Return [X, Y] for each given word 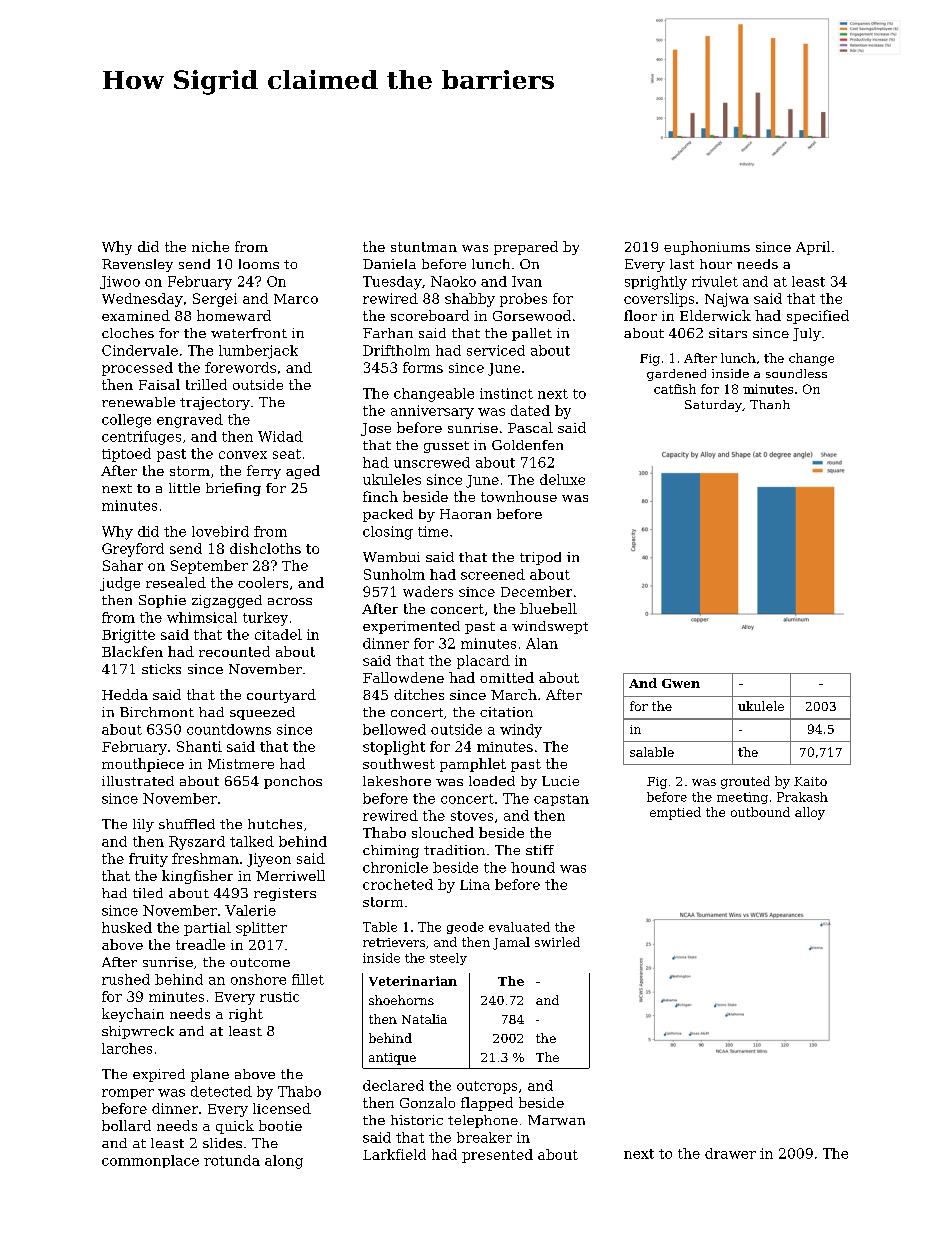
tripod [540, 558]
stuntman [424, 247]
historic [417, 1120]
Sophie [162, 601]
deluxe [562, 479]
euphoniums [707, 248]
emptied [675, 813]
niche [210, 246]
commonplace [150, 1161]
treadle [200, 944]
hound [533, 867]
